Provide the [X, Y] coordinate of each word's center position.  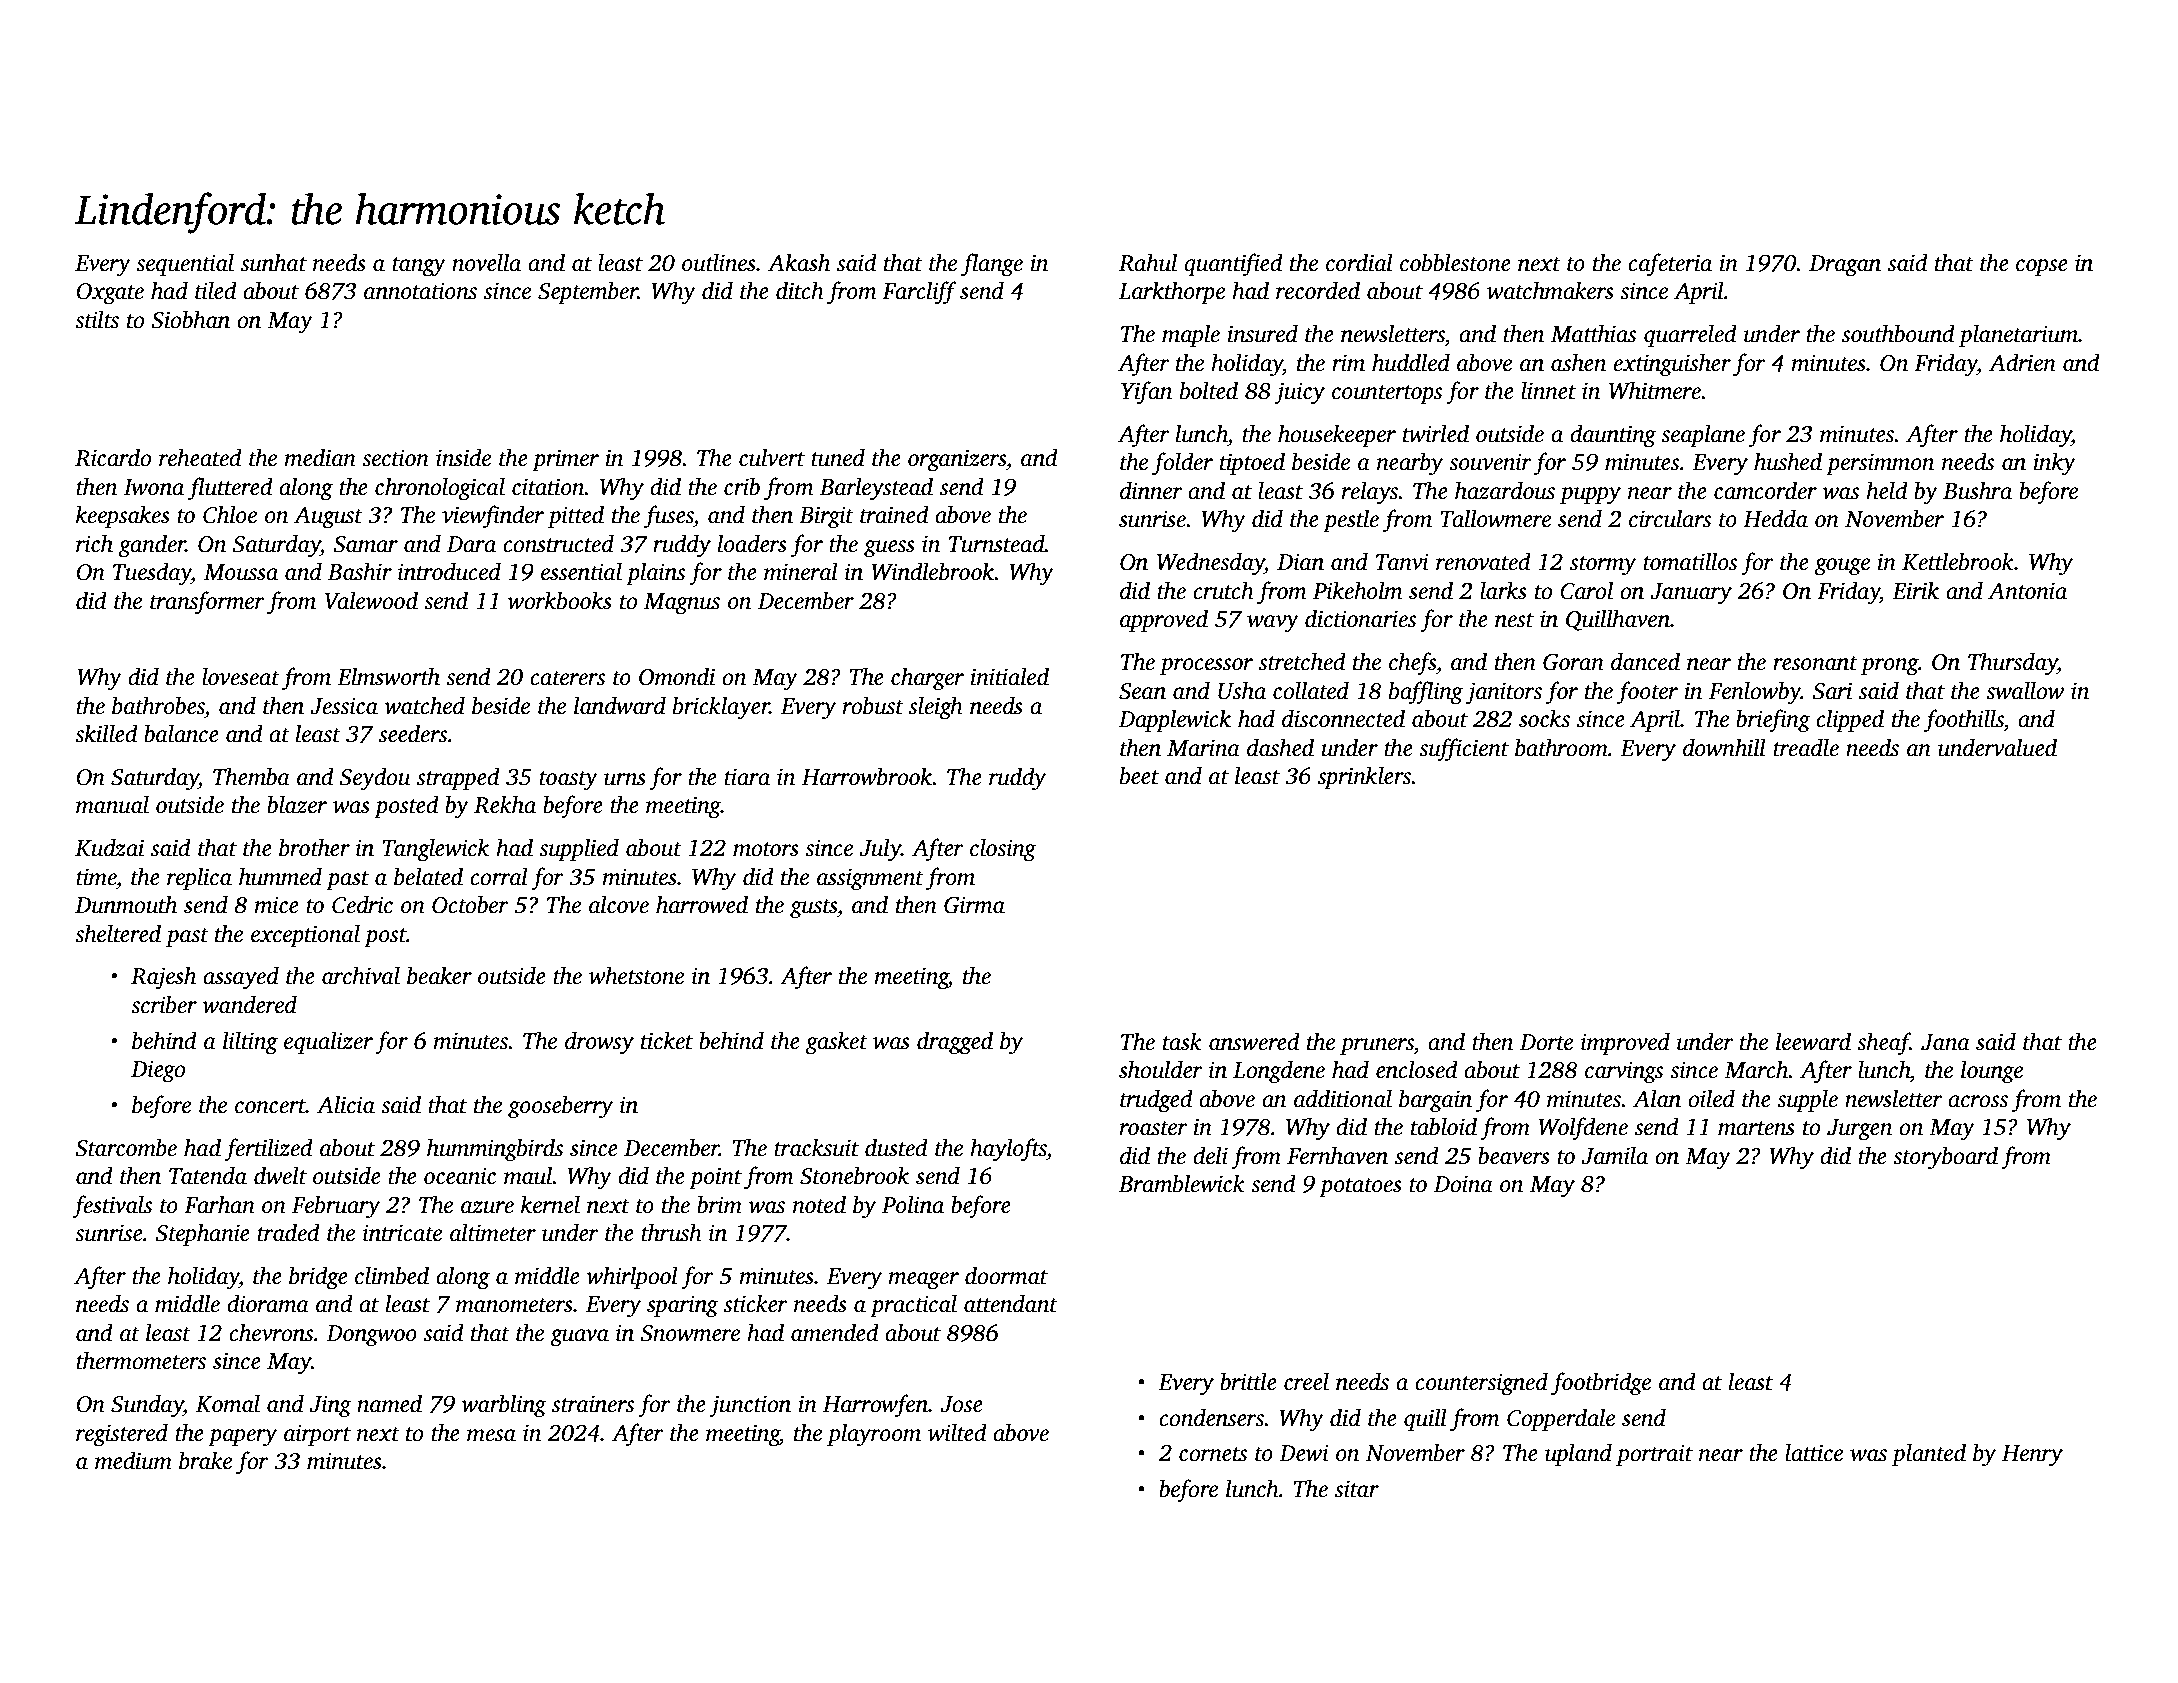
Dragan [1845, 266]
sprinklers [1364, 777]
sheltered [118, 933]
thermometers [141, 1360]
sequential [185, 264]
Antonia [2027, 591]
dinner [1151, 490]
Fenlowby [1755, 693]
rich [94, 543]
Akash [799, 262]
